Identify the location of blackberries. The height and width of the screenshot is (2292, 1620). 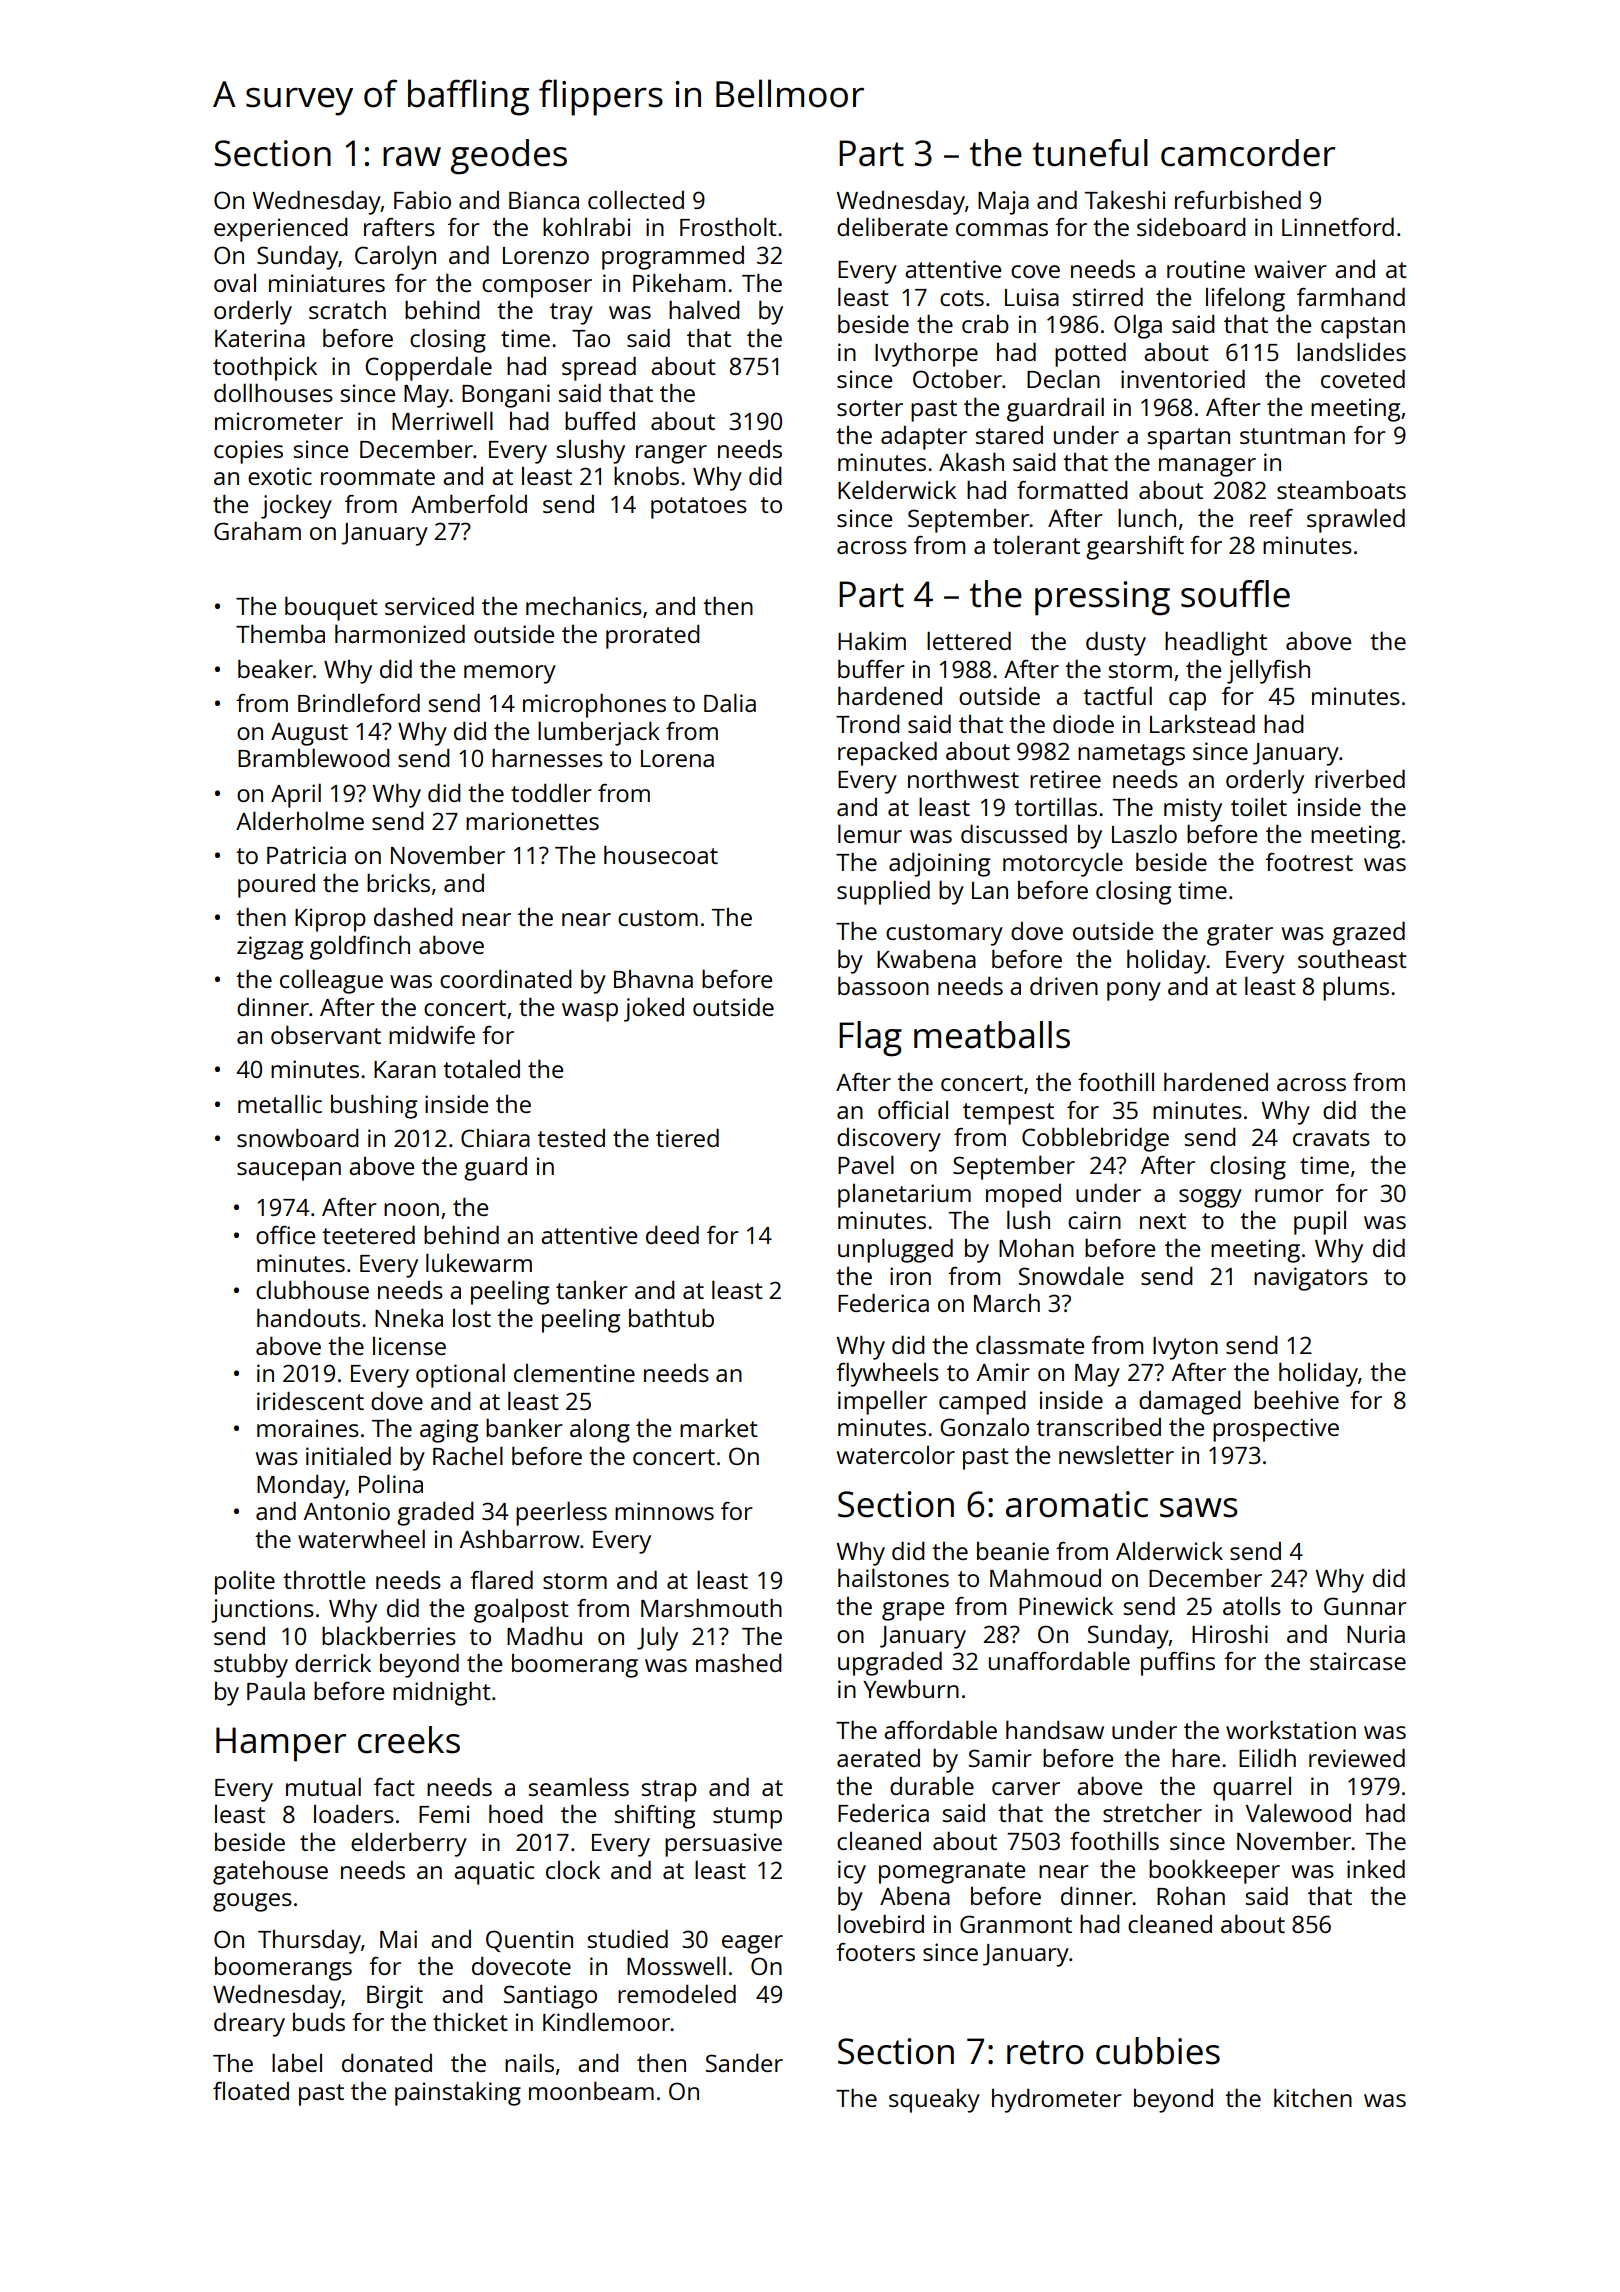
(389, 1635).
